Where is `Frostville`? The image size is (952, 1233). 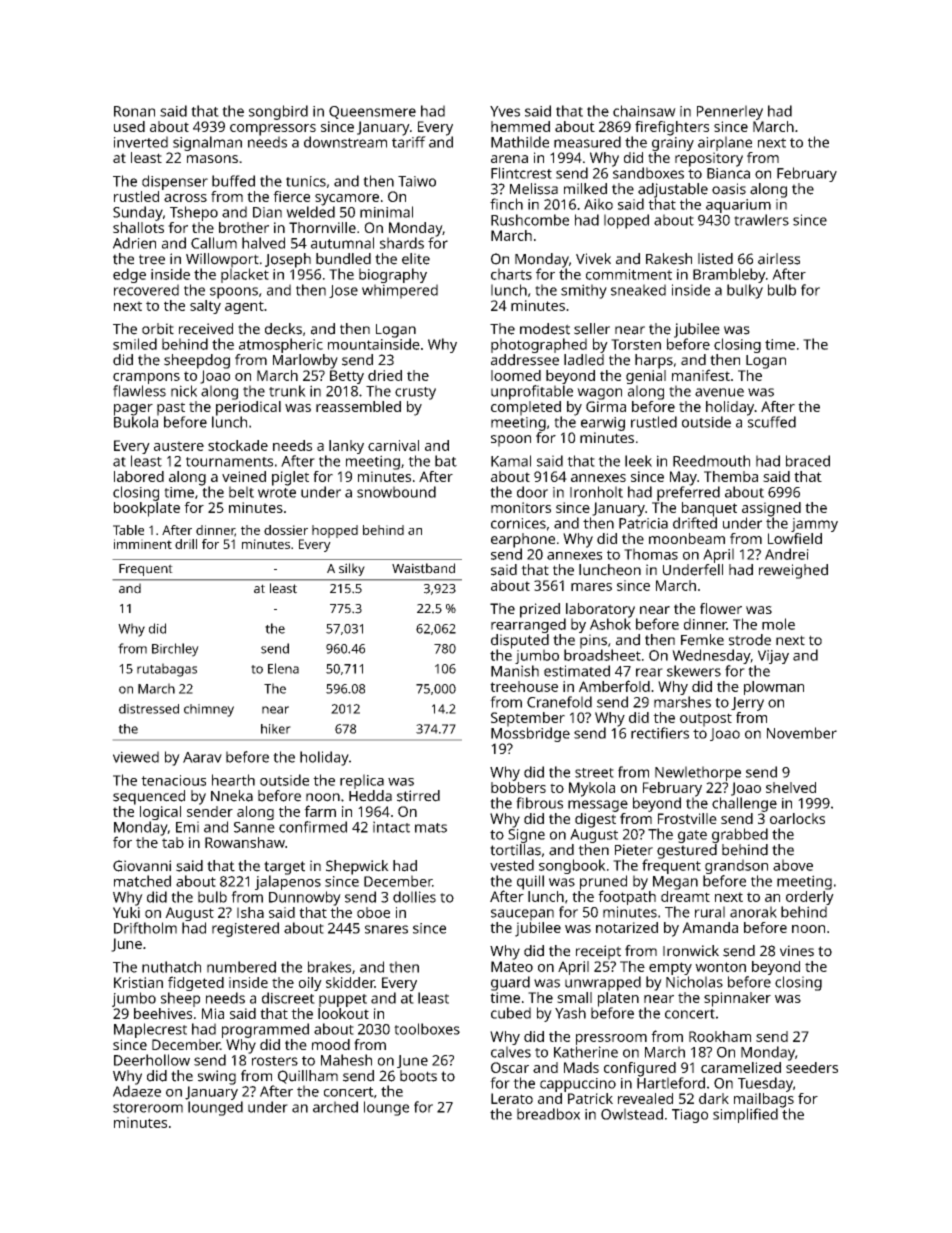
Frostville is located at coordinates (687, 818).
